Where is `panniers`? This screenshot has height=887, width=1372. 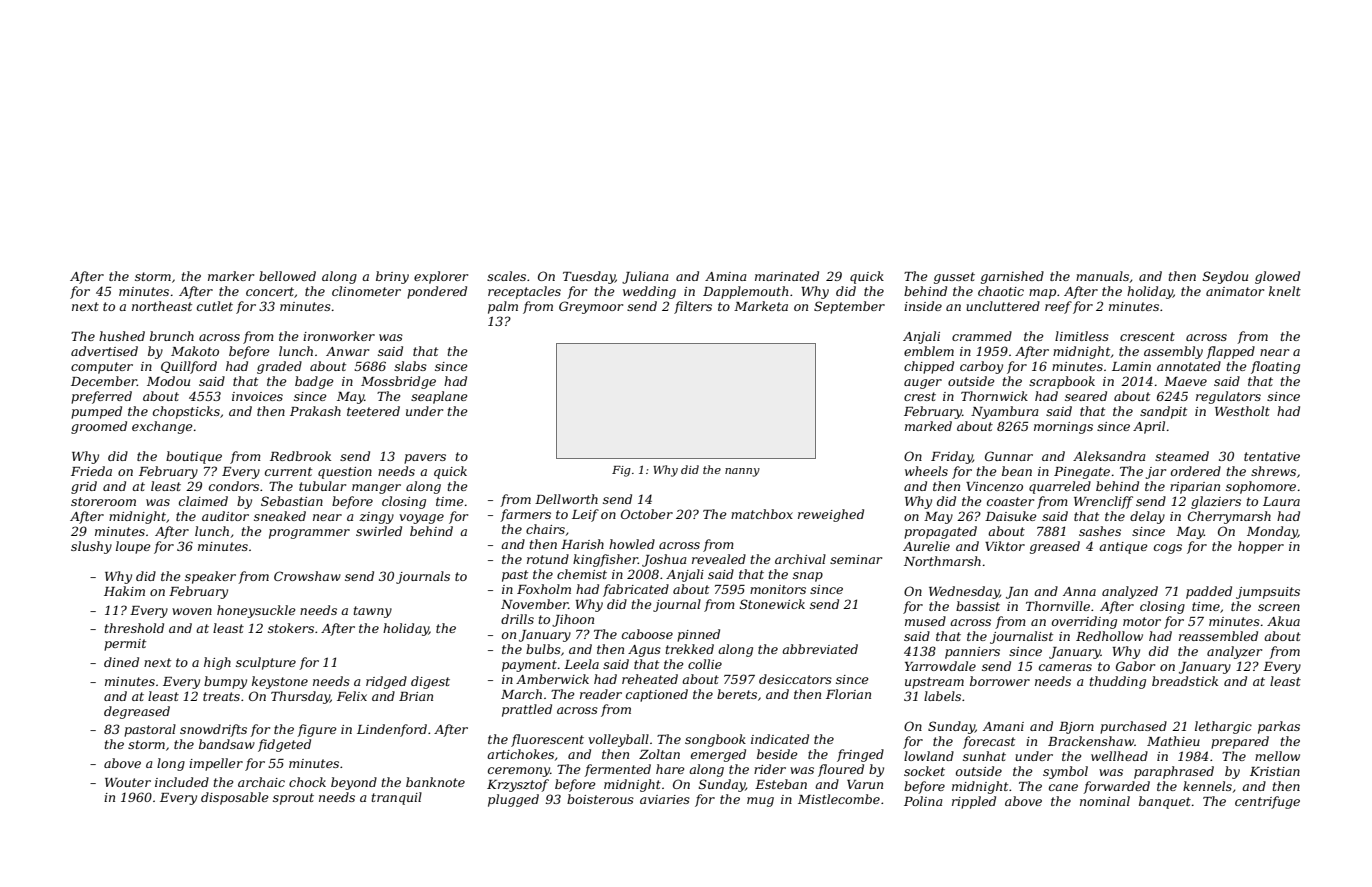 panniers is located at coordinates (972, 653).
